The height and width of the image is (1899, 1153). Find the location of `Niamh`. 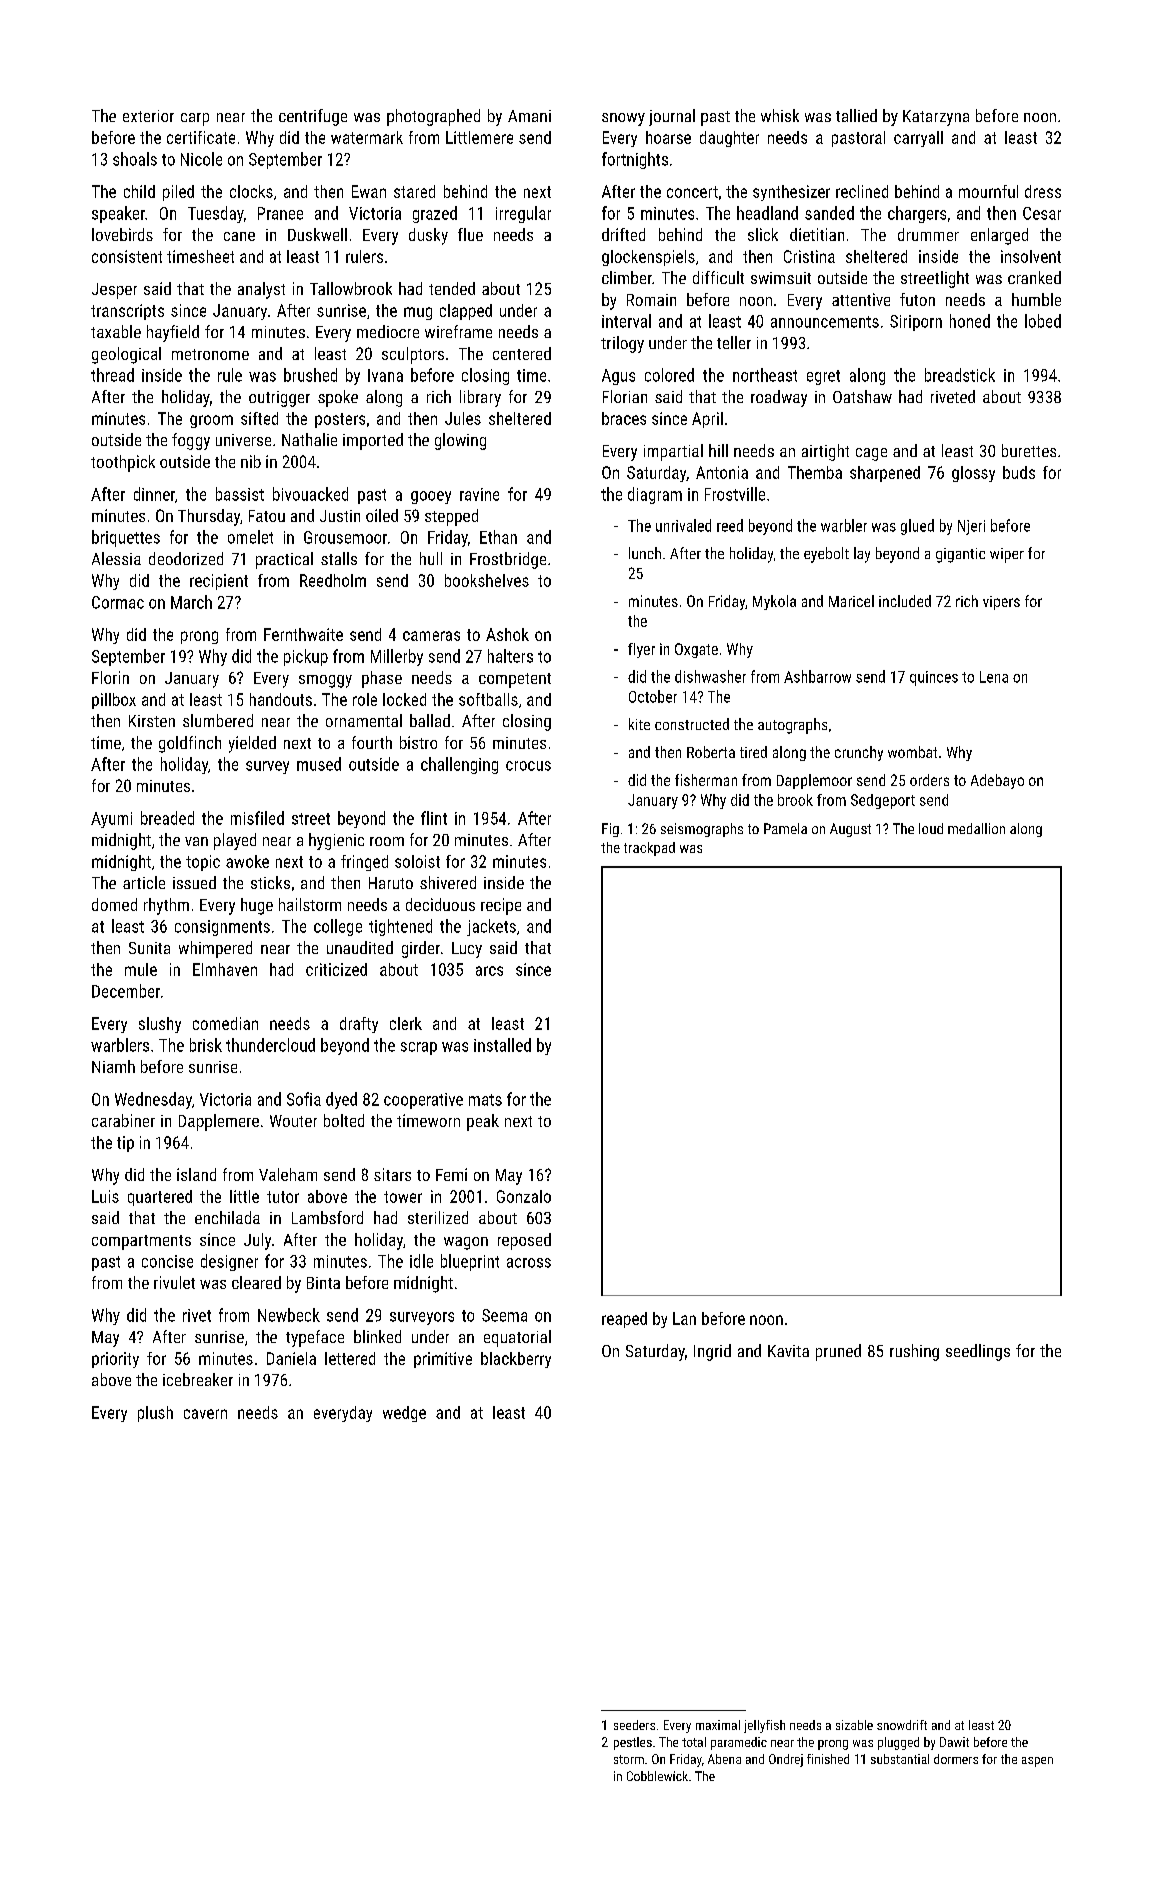

Niamh is located at coordinates (113, 1066).
